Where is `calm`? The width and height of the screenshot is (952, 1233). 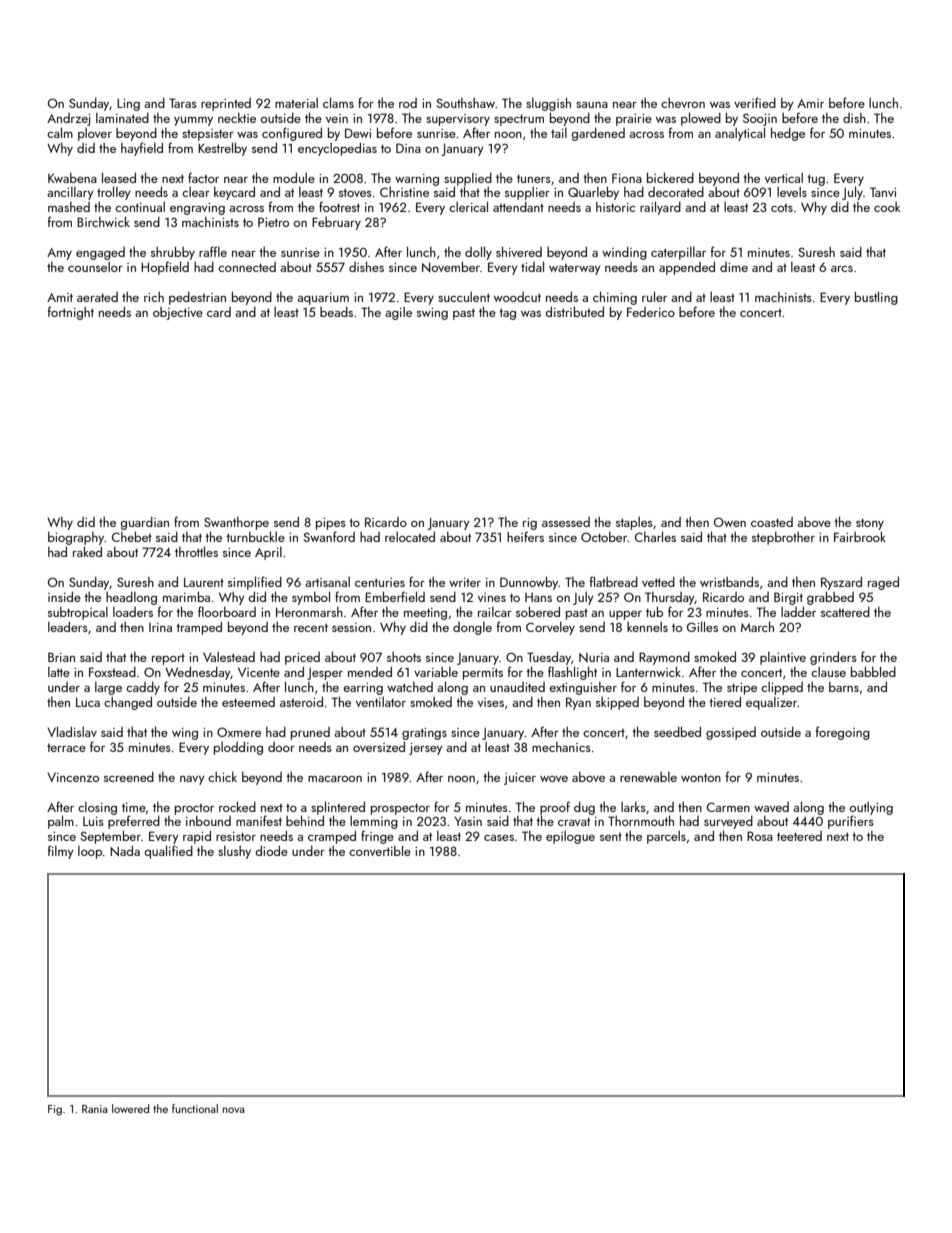 calm is located at coordinates (60, 132).
